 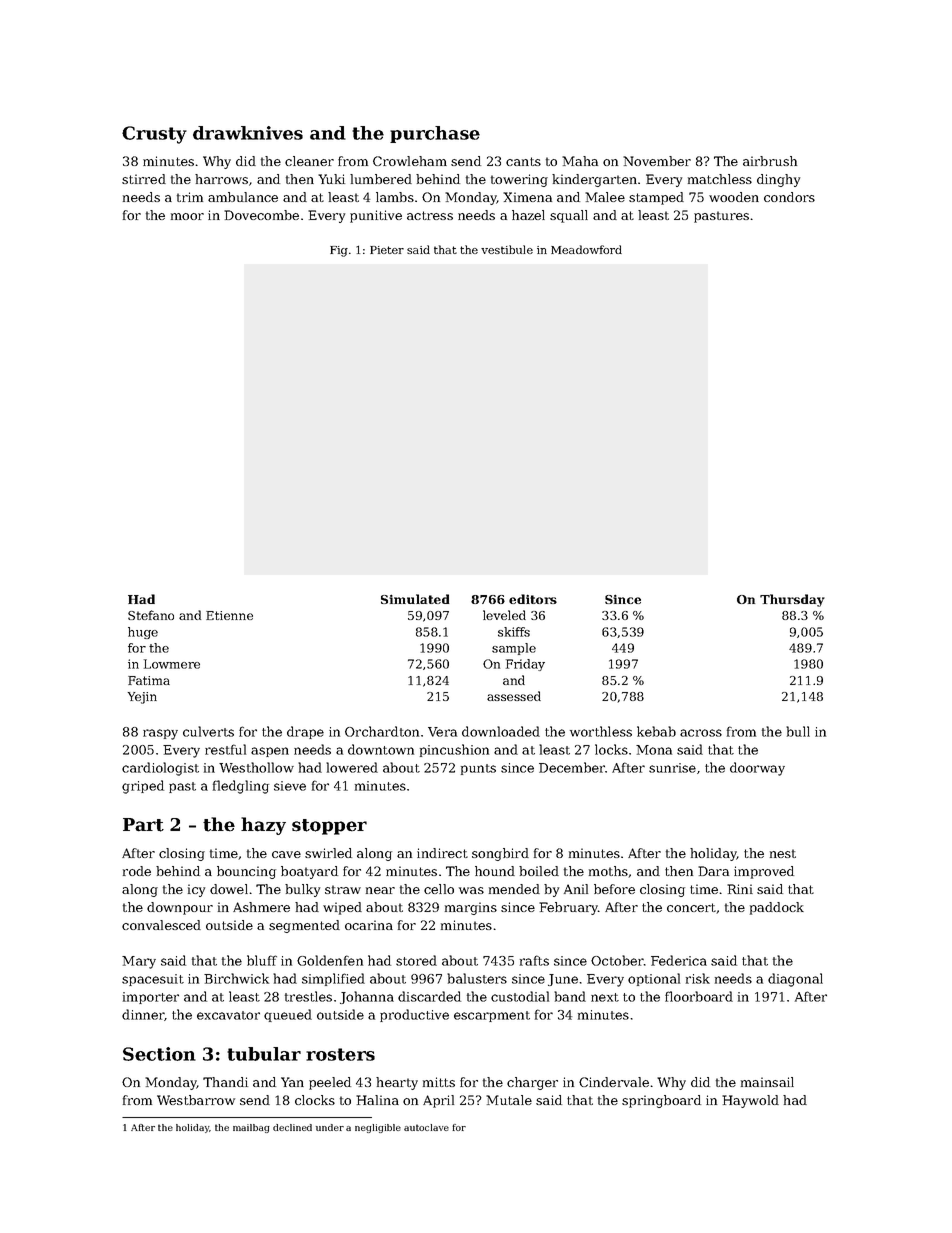 What do you see at coordinates (533, 599) in the screenshot?
I see `editors` at bounding box center [533, 599].
